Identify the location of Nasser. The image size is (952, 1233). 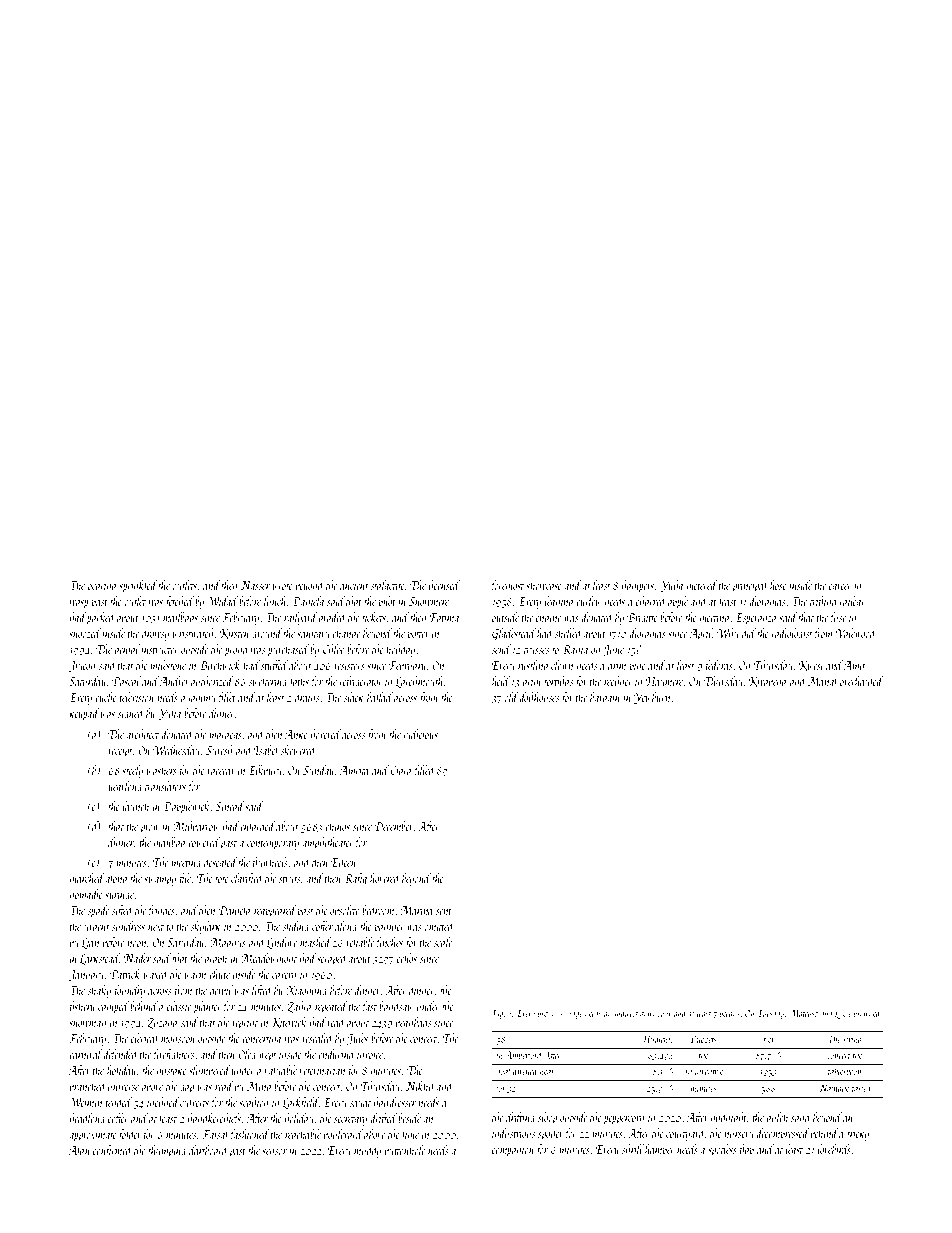
(255, 585).
